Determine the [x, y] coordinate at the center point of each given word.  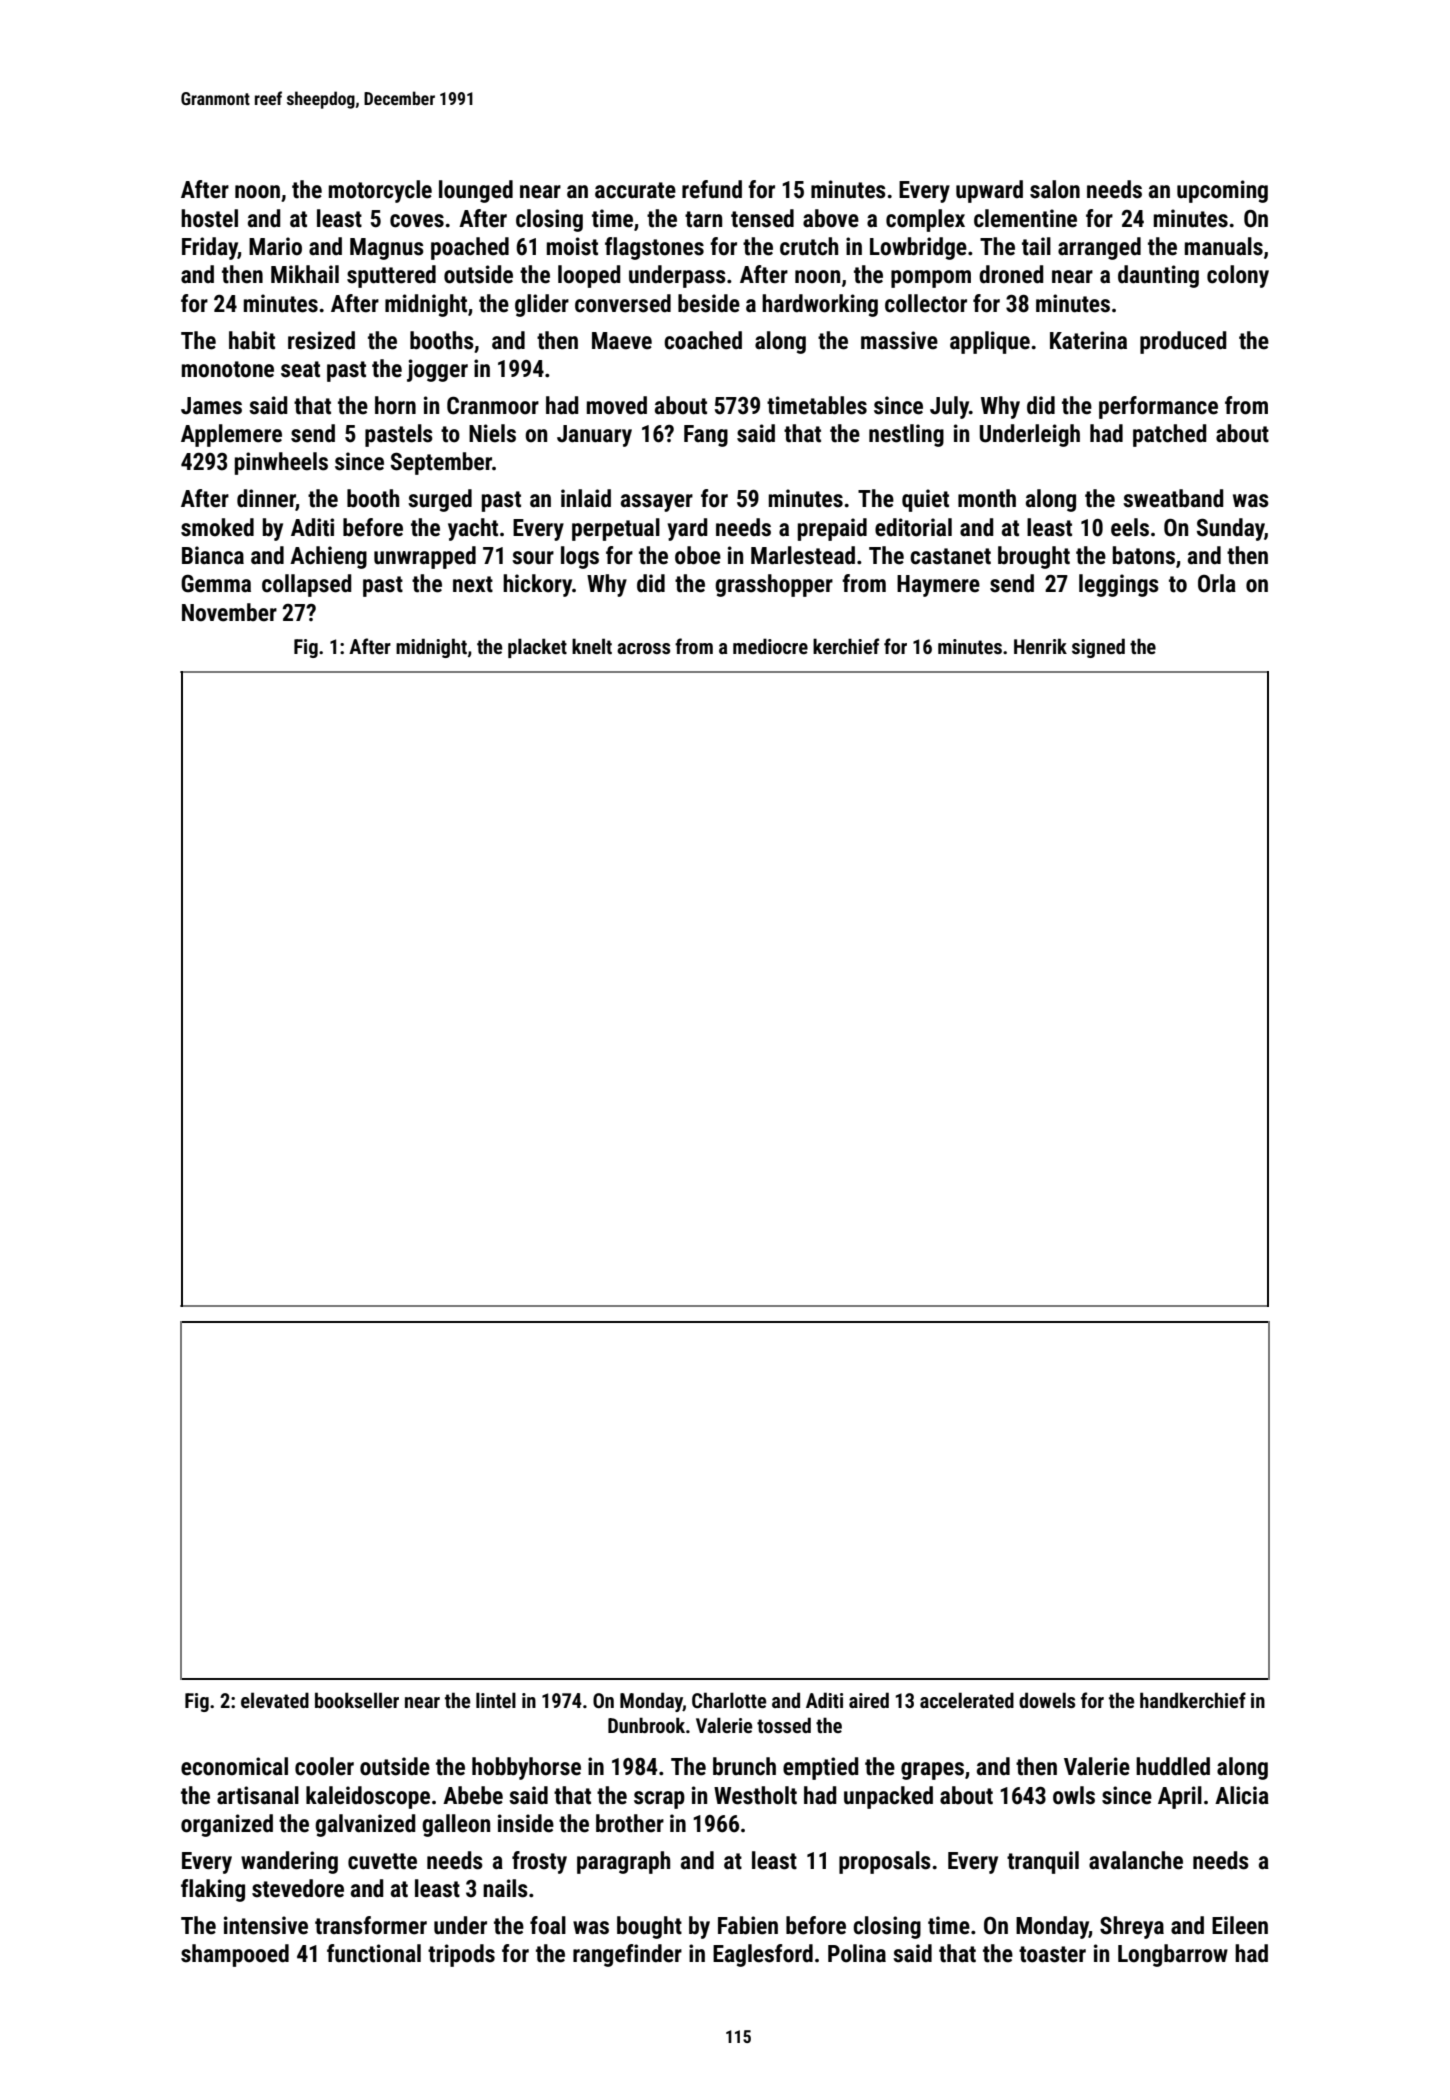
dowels [1047, 1700]
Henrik [1040, 646]
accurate [635, 190]
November [229, 612]
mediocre [770, 646]
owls [1074, 1795]
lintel [496, 1700]
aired [869, 1700]
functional [374, 1953]
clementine [1025, 218]
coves [417, 221]
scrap [659, 1800]
